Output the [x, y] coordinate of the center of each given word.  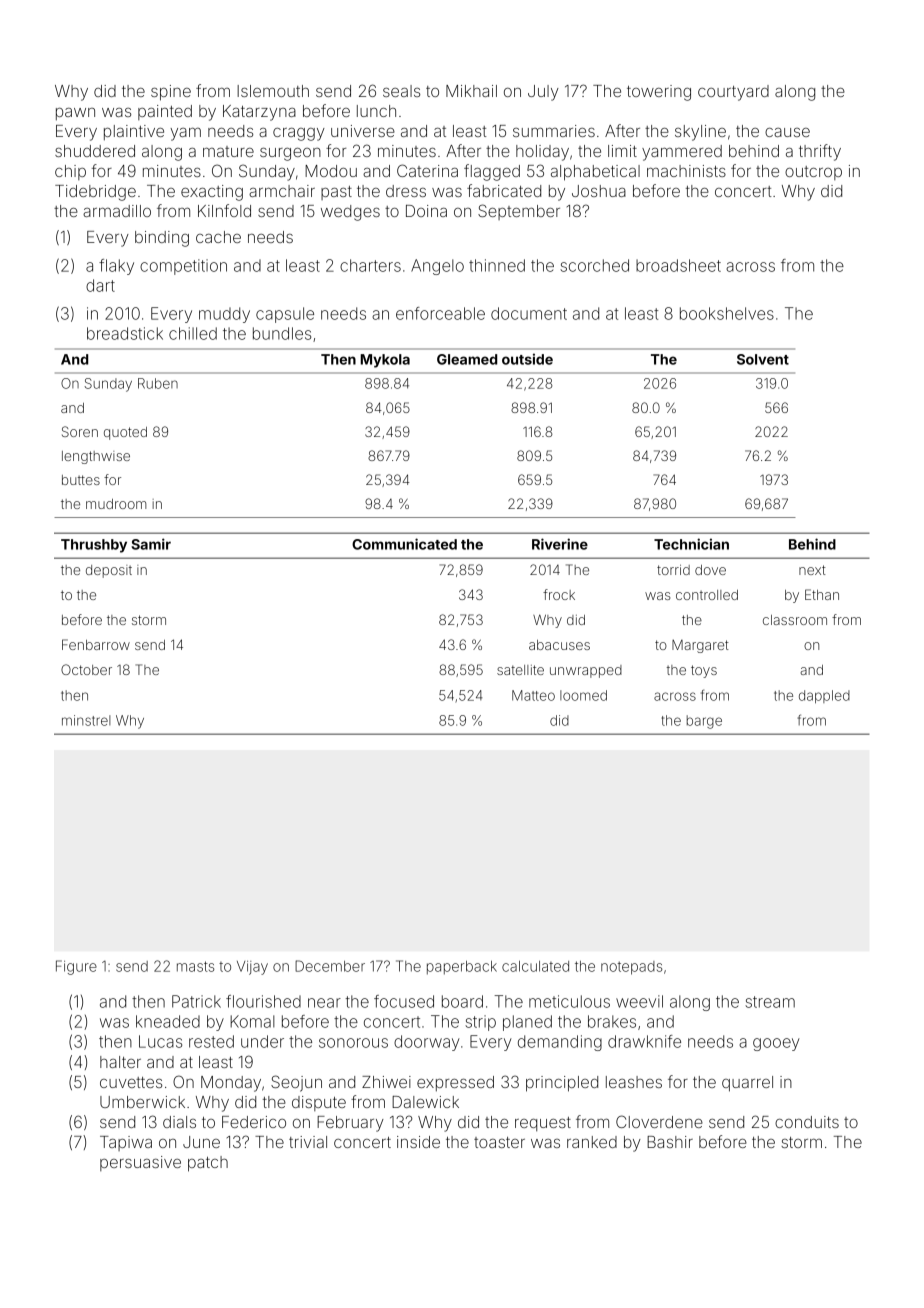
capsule [285, 315]
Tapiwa [126, 1143]
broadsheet [678, 265]
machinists [686, 171]
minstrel [86, 720]
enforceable [440, 313]
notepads [632, 968]
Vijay [252, 968]
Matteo [533, 695]
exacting [212, 193]
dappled [824, 697]
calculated [535, 966]
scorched [594, 265]
